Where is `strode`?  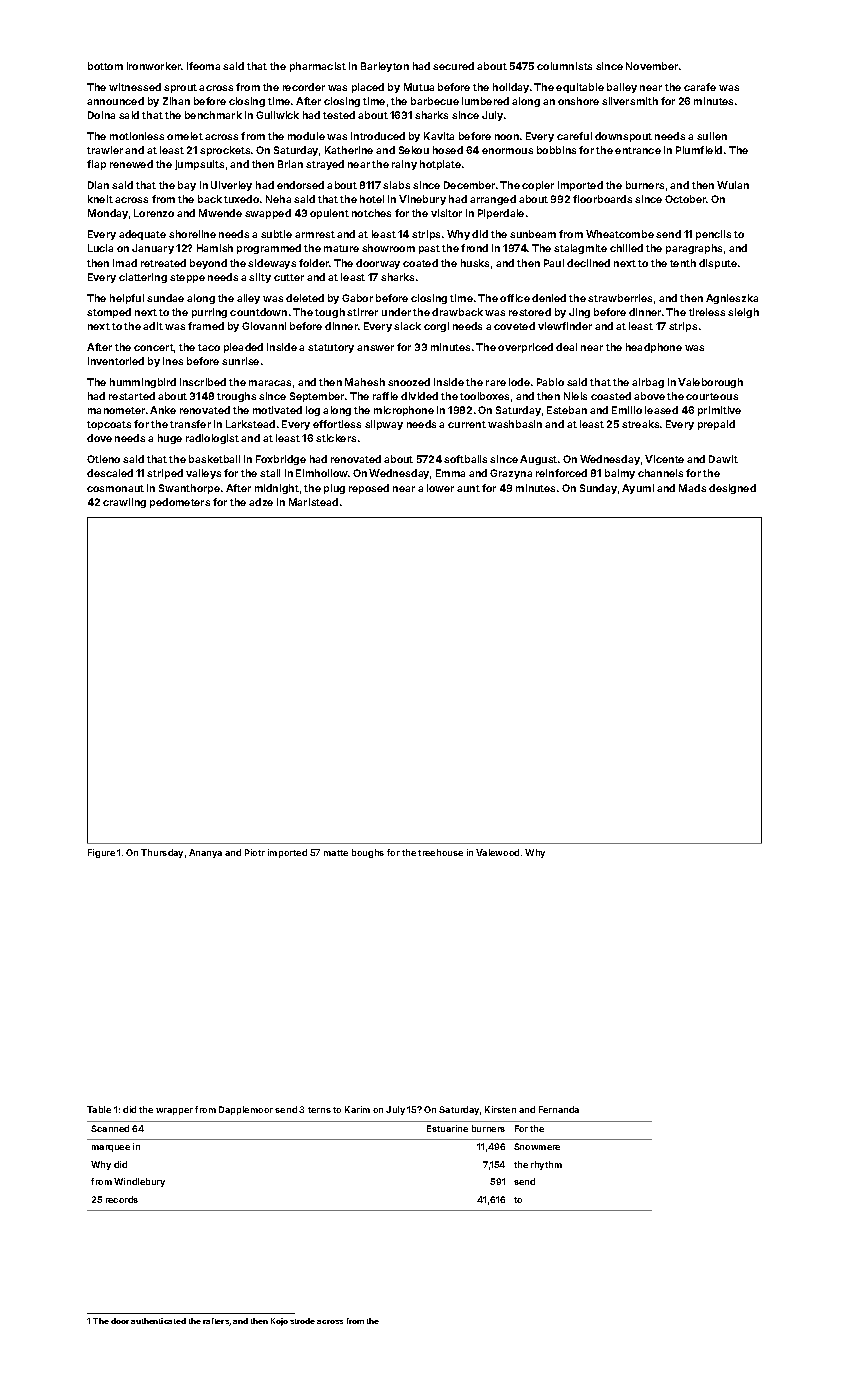 strode is located at coordinates (302, 1321).
